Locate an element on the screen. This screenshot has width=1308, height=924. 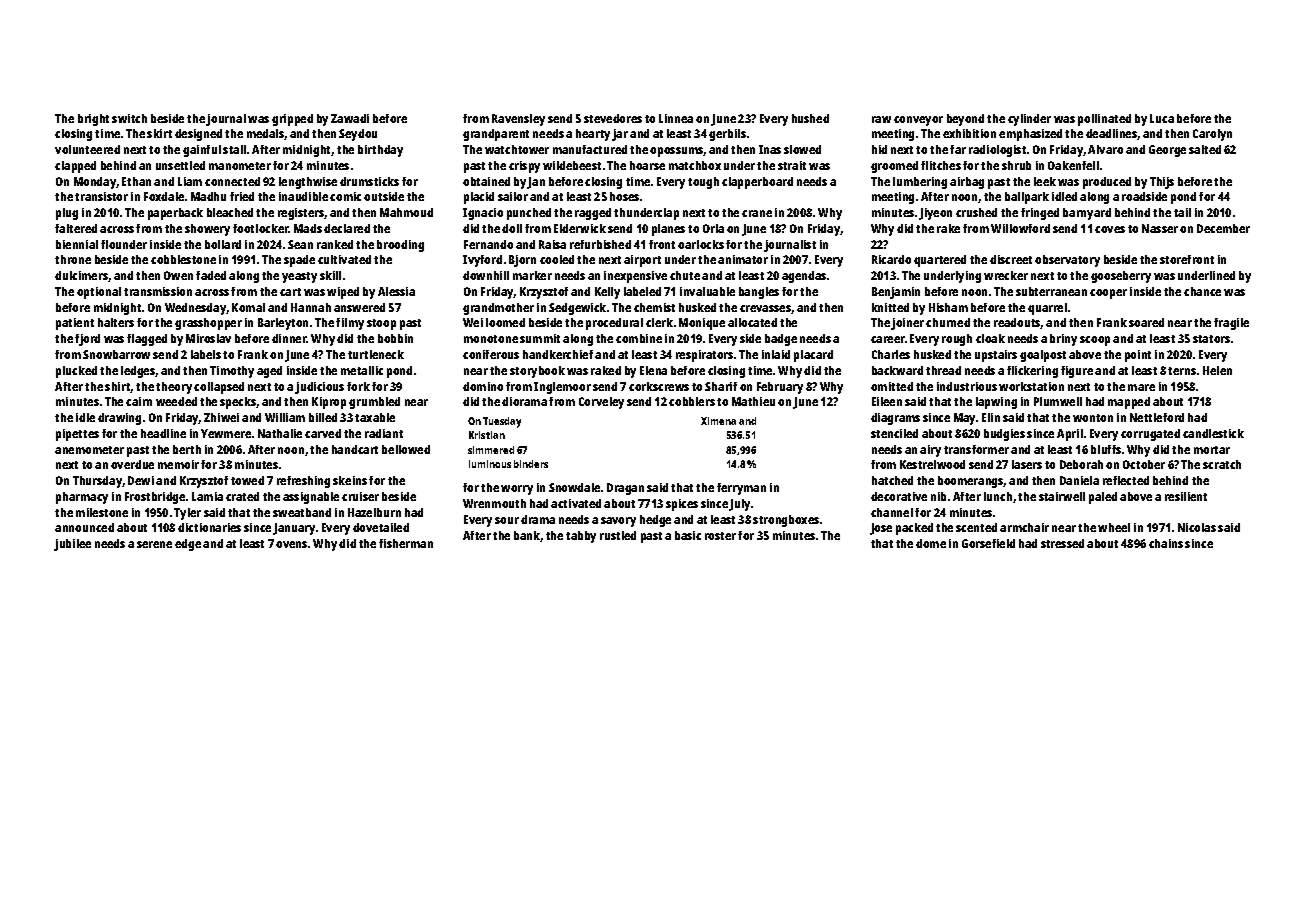
mapped is located at coordinates (1129, 403).
